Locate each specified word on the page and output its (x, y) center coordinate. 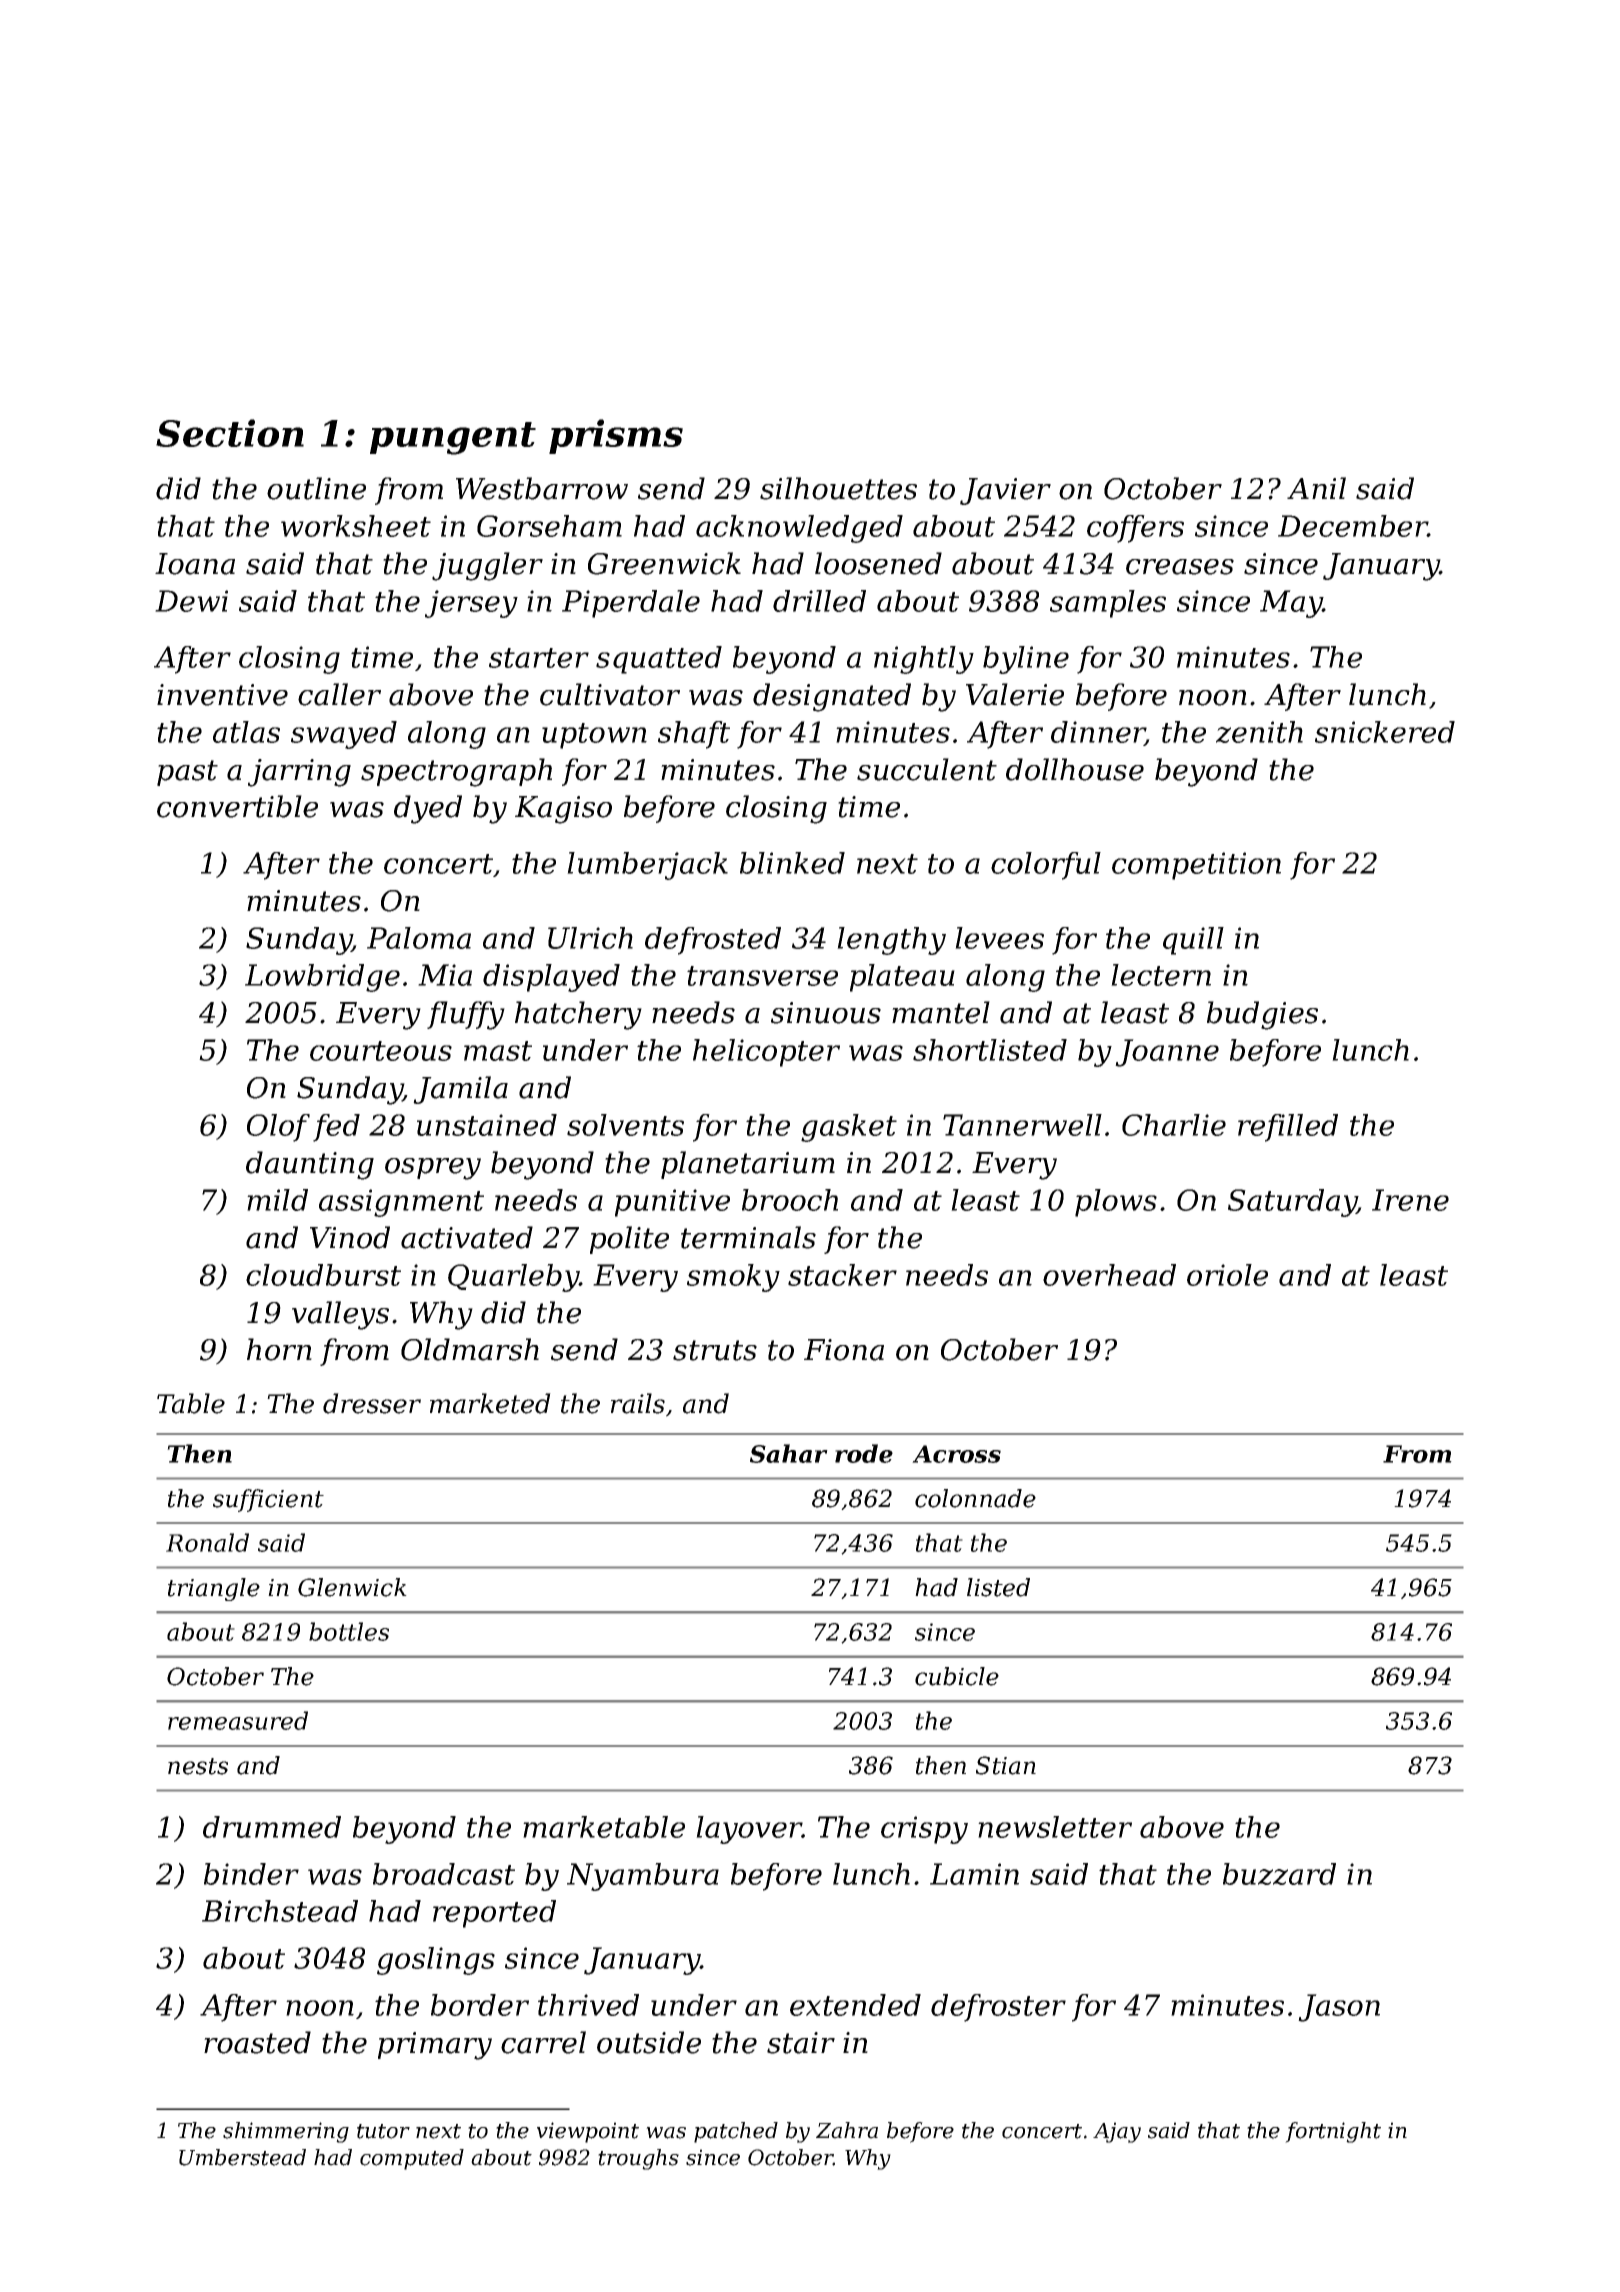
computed (412, 2159)
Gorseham (549, 526)
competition (1196, 866)
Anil (1316, 488)
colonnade (975, 1498)
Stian (1006, 1765)
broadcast (444, 1874)
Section (230, 433)
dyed (428, 809)
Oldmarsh (470, 1349)
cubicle (957, 1676)
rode (864, 1453)
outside (649, 2042)
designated (832, 697)
